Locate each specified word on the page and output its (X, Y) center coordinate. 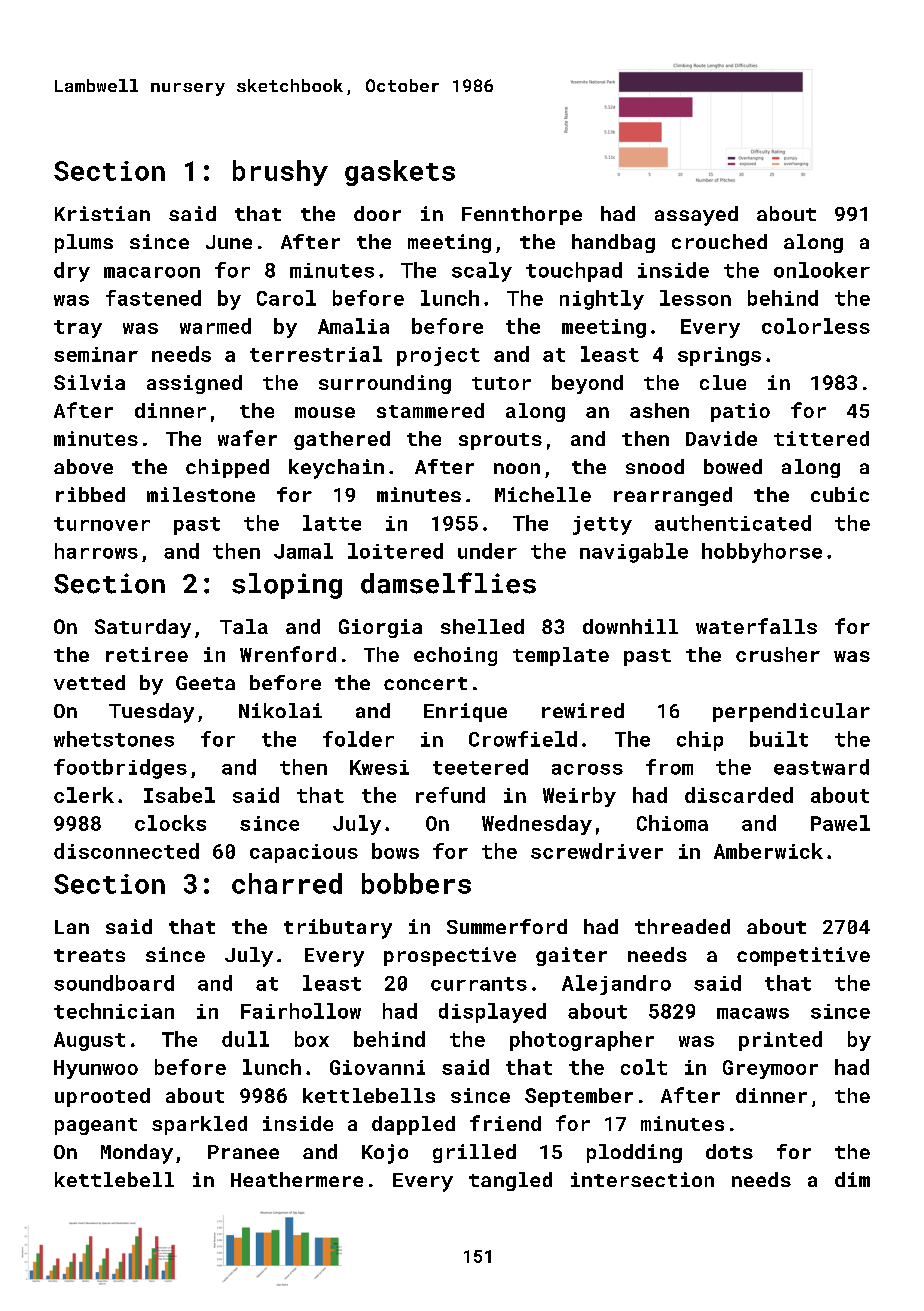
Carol (286, 298)
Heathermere (297, 1179)
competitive (803, 956)
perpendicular (791, 712)
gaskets (400, 173)
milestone (201, 494)
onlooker (822, 270)
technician (114, 1011)
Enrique (465, 712)
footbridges (120, 769)
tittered (821, 438)
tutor (501, 383)
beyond (587, 384)
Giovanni (377, 1067)
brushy (280, 173)
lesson (695, 298)
